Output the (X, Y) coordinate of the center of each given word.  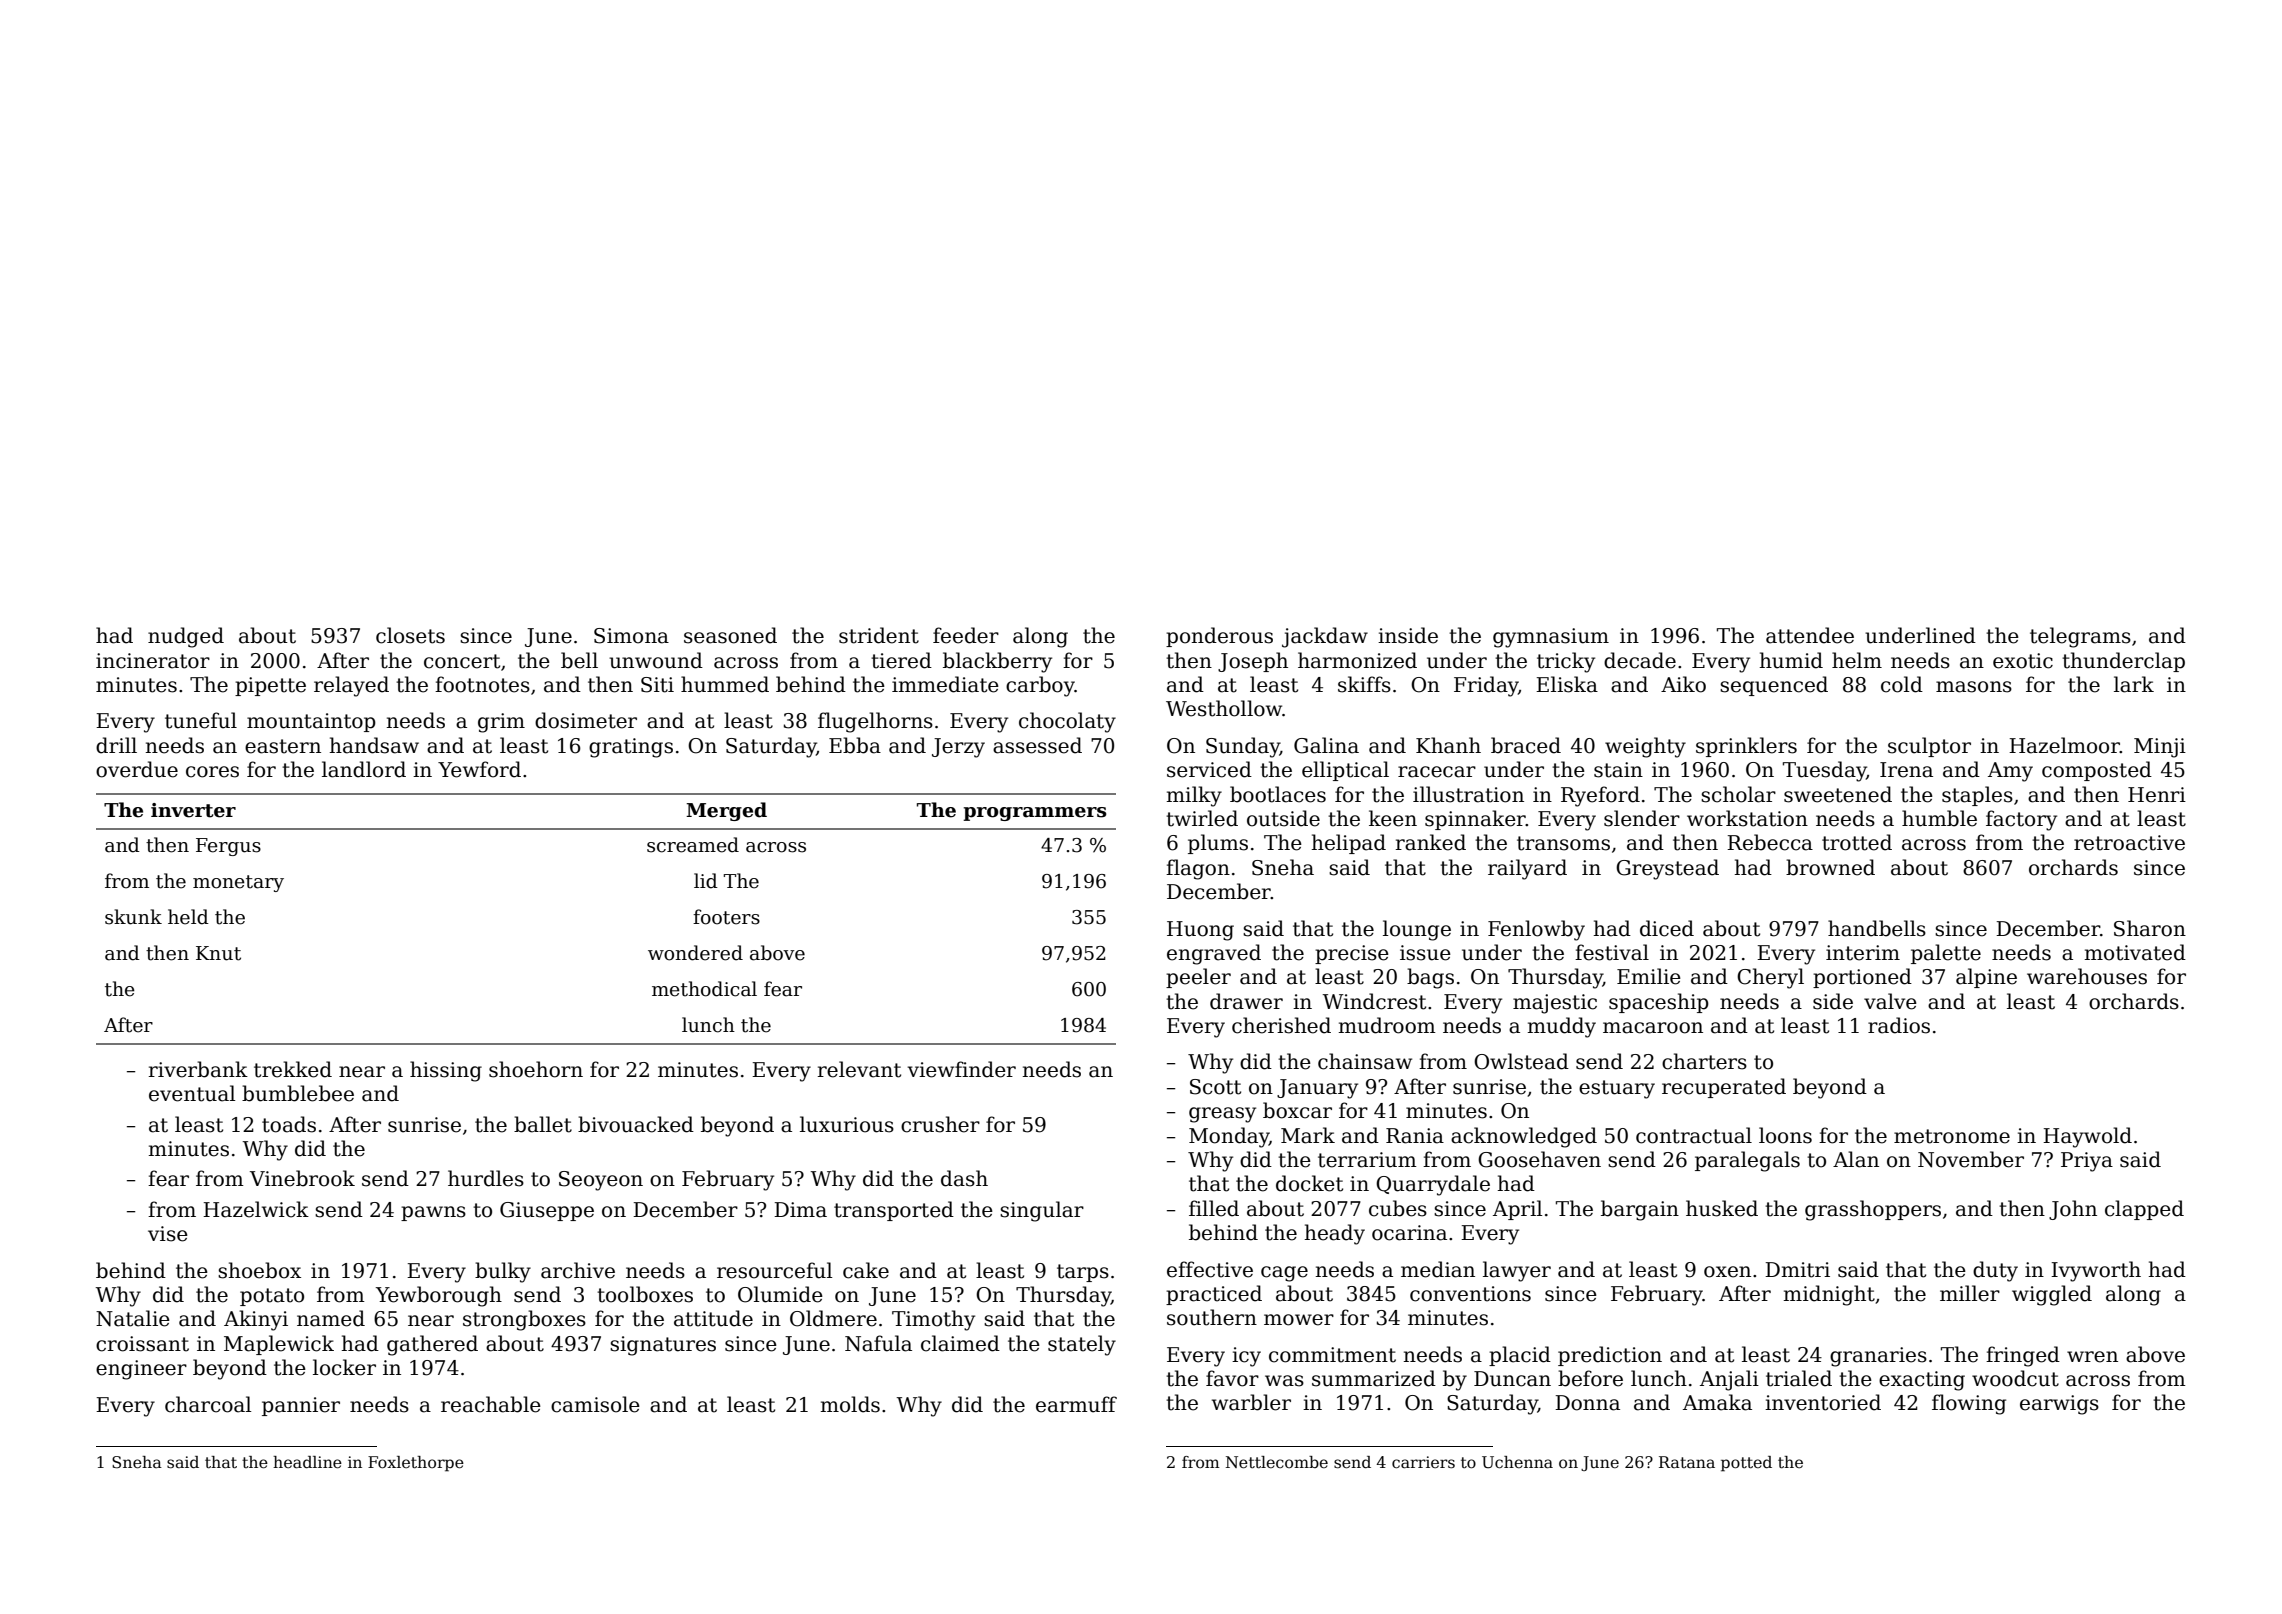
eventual (192, 1093)
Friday (1486, 686)
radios (1899, 1025)
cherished (1281, 1025)
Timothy (933, 1320)
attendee (1810, 635)
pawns (433, 1213)
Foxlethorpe (416, 1464)
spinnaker (1475, 820)
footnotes (482, 684)
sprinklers (1746, 747)
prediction (1610, 1356)
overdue (137, 769)
